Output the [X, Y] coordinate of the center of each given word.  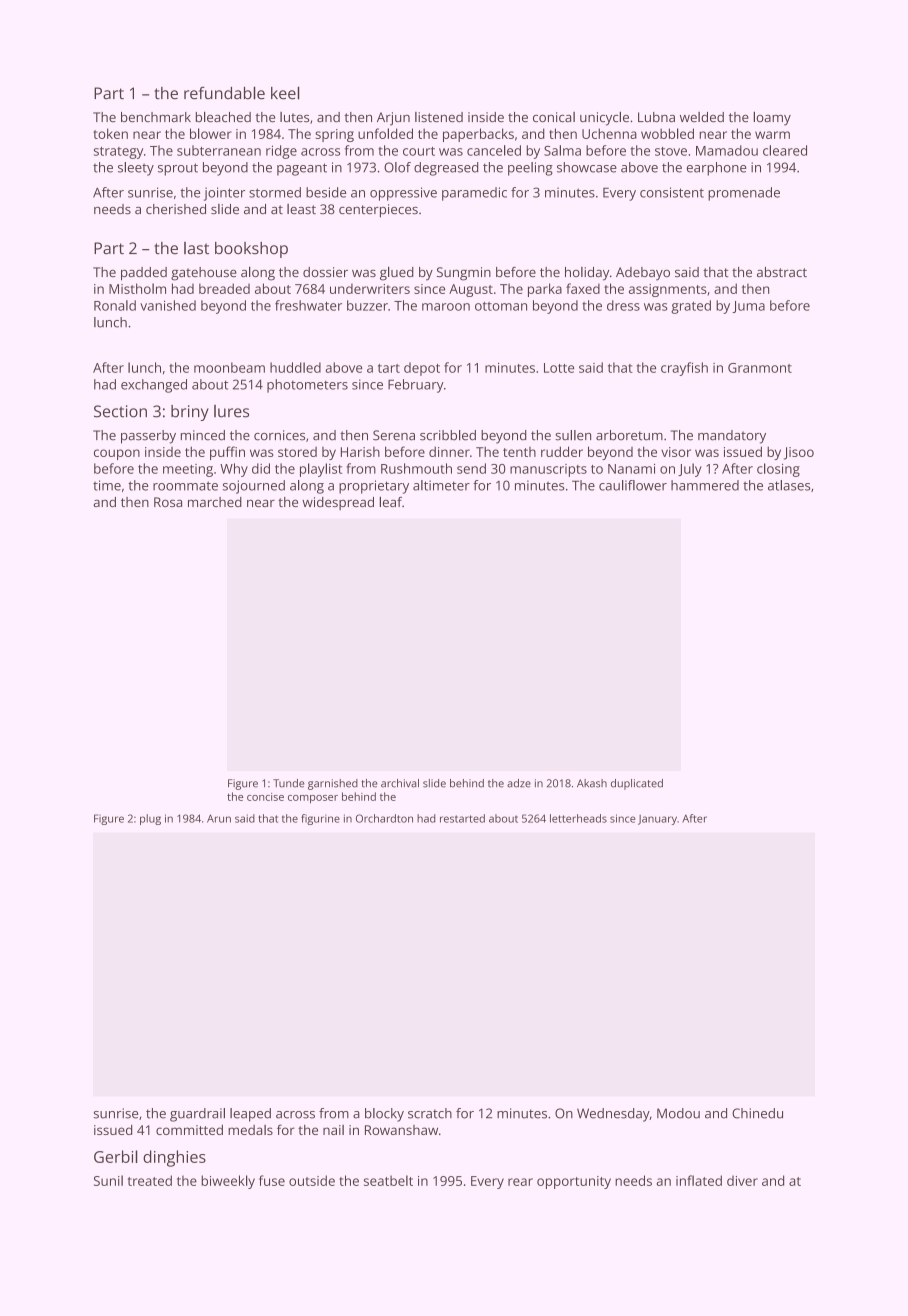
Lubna [656, 117]
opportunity [574, 1182]
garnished [333, 784]
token [110, 133]
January [657, 820]
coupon [117, 454]
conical [554, 117]
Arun [219, 818]
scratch [430, 1113]
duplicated [637, 784]
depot [422, 369]
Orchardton [384, 818]
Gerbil [116, 1156]
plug [150, 819]
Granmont [760, 368]
